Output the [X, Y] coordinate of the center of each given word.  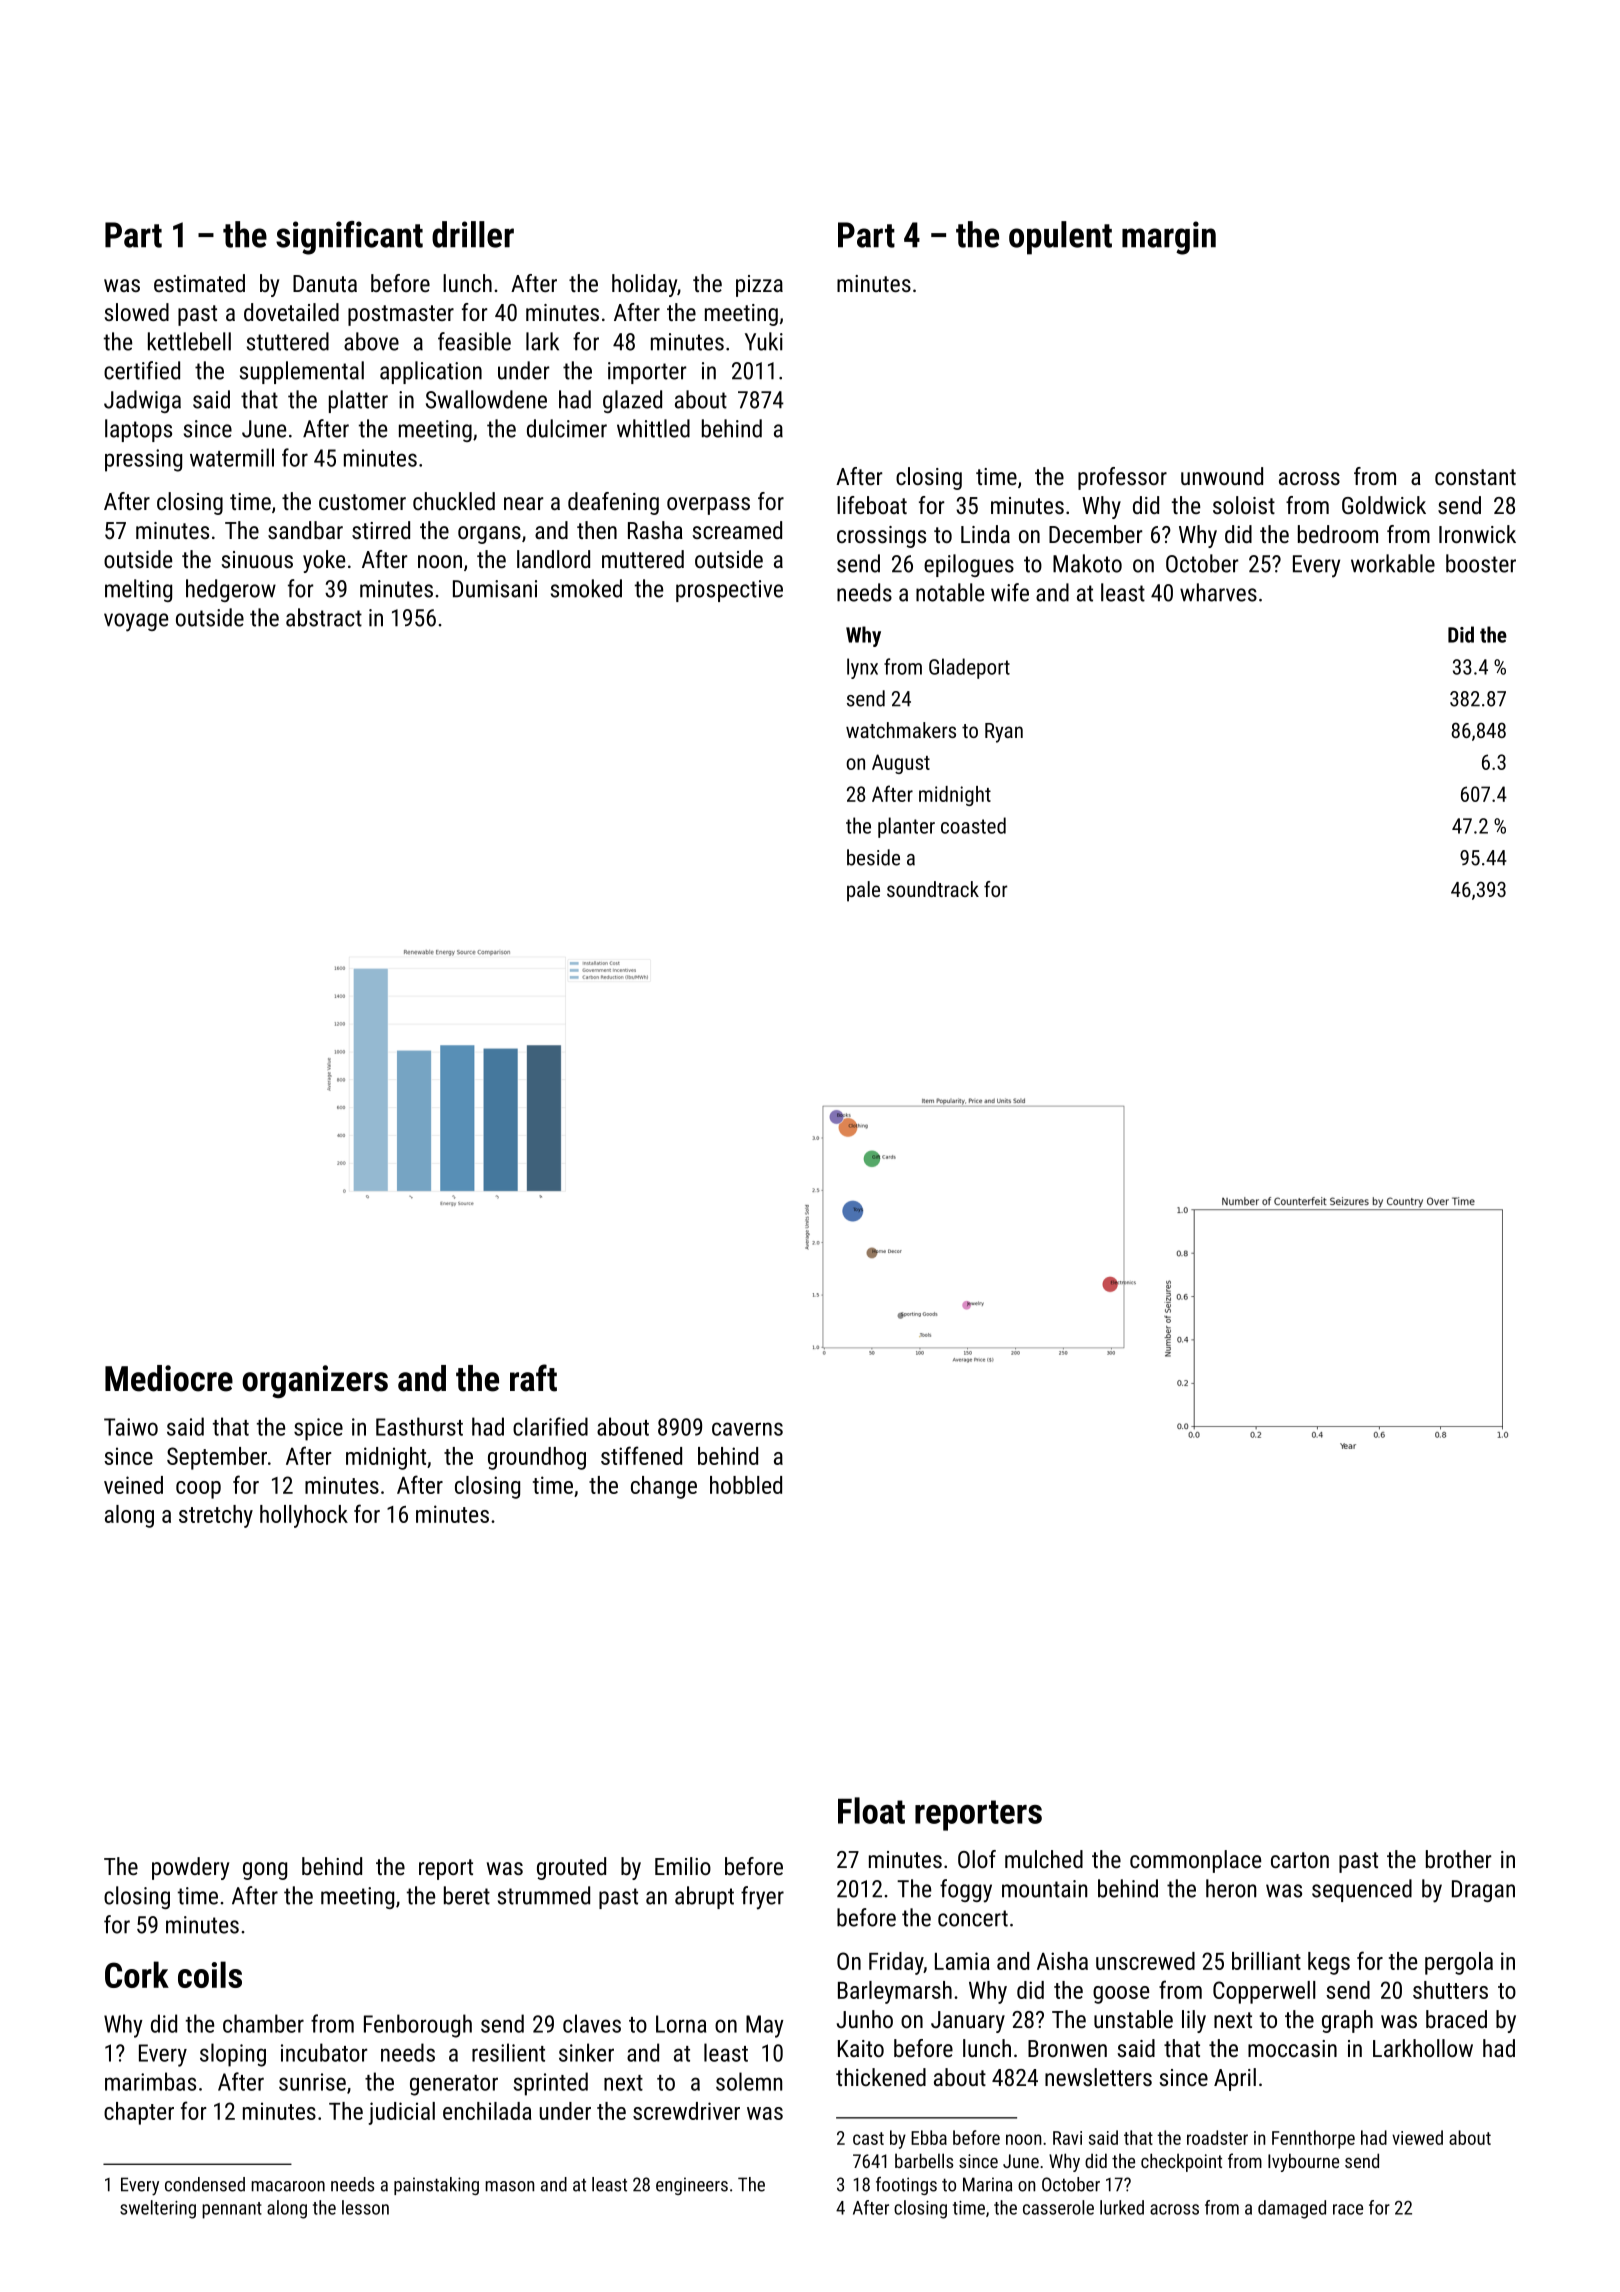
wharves [1218, 592]
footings [906, 2186]
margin [1169, 238]
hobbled [746, 1485]
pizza [759, 286]
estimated [199, 283]
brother [1458, 1859]
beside [873, 857]
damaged [1292, 2209]
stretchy [216, 1516]
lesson [365, 2207]
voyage [136, 622]
